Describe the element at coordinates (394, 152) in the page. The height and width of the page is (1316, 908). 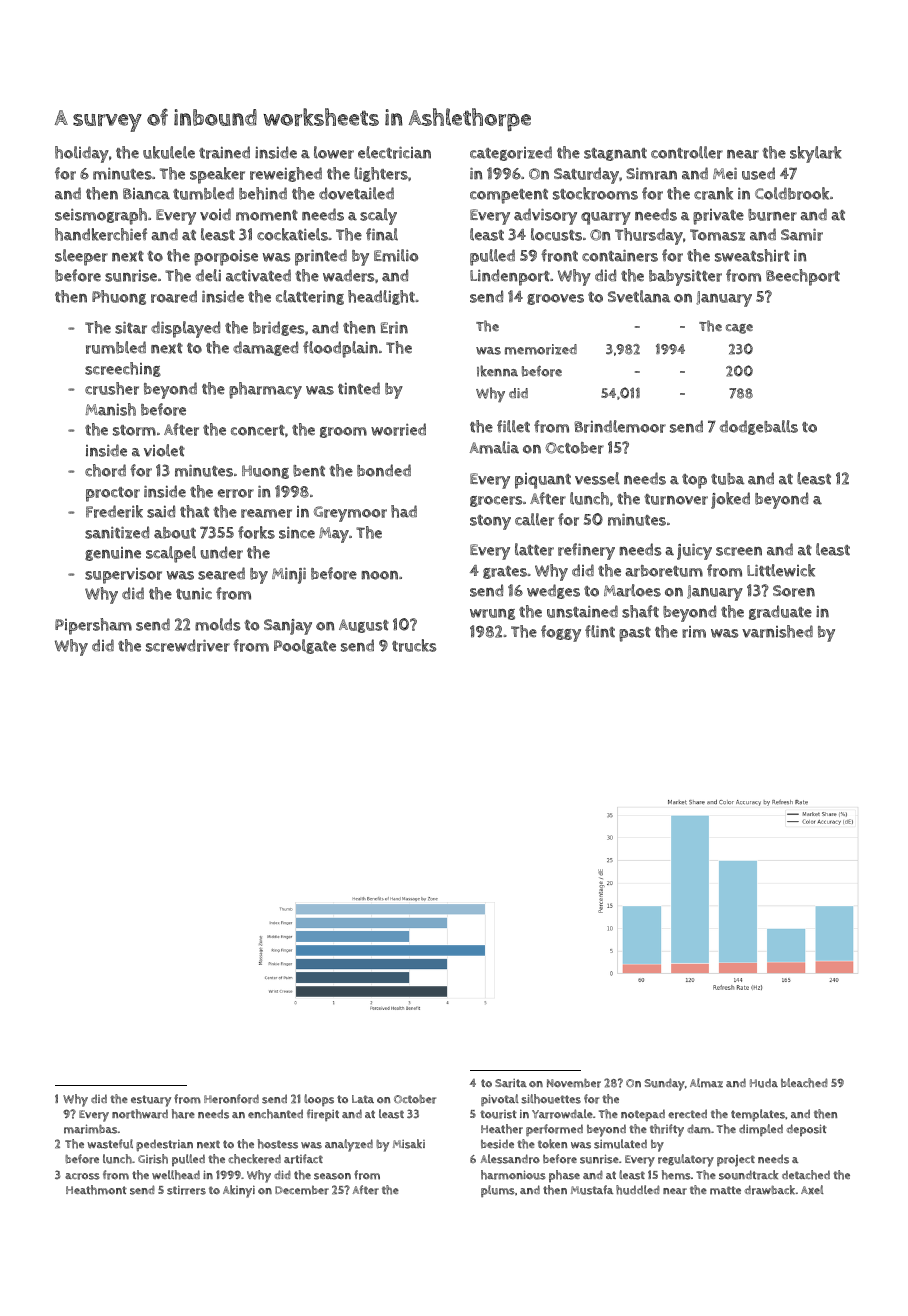
I see `electrician` at that location.
